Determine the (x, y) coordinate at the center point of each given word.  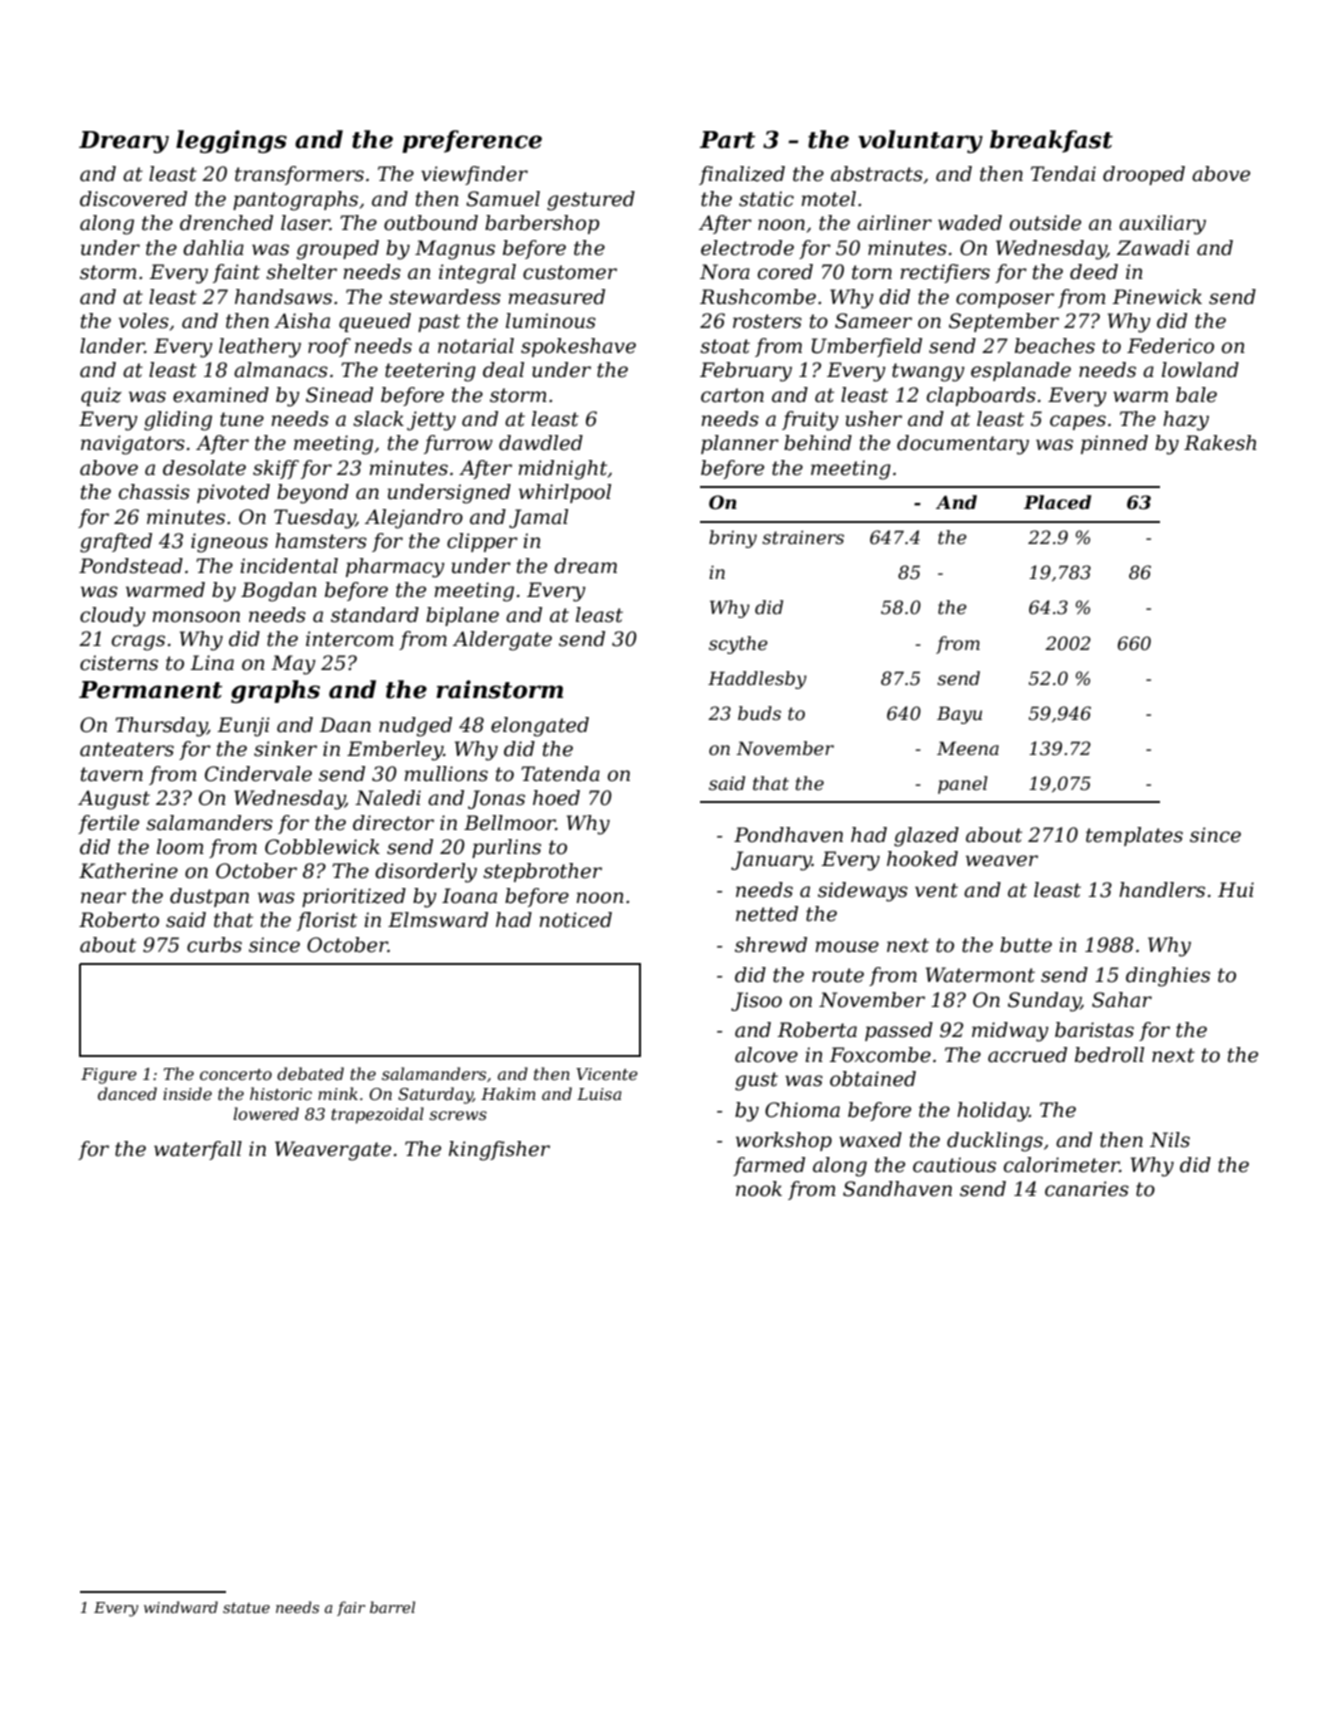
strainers (803, 537)
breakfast (1051, 141)
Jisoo (756, 1001)
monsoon (196, 617)
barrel (392, 1607)
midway (1010, 1032)
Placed (1057, 502)
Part (727, 140)
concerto (236, 1074)
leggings (231, 141)
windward (181, 1607)
